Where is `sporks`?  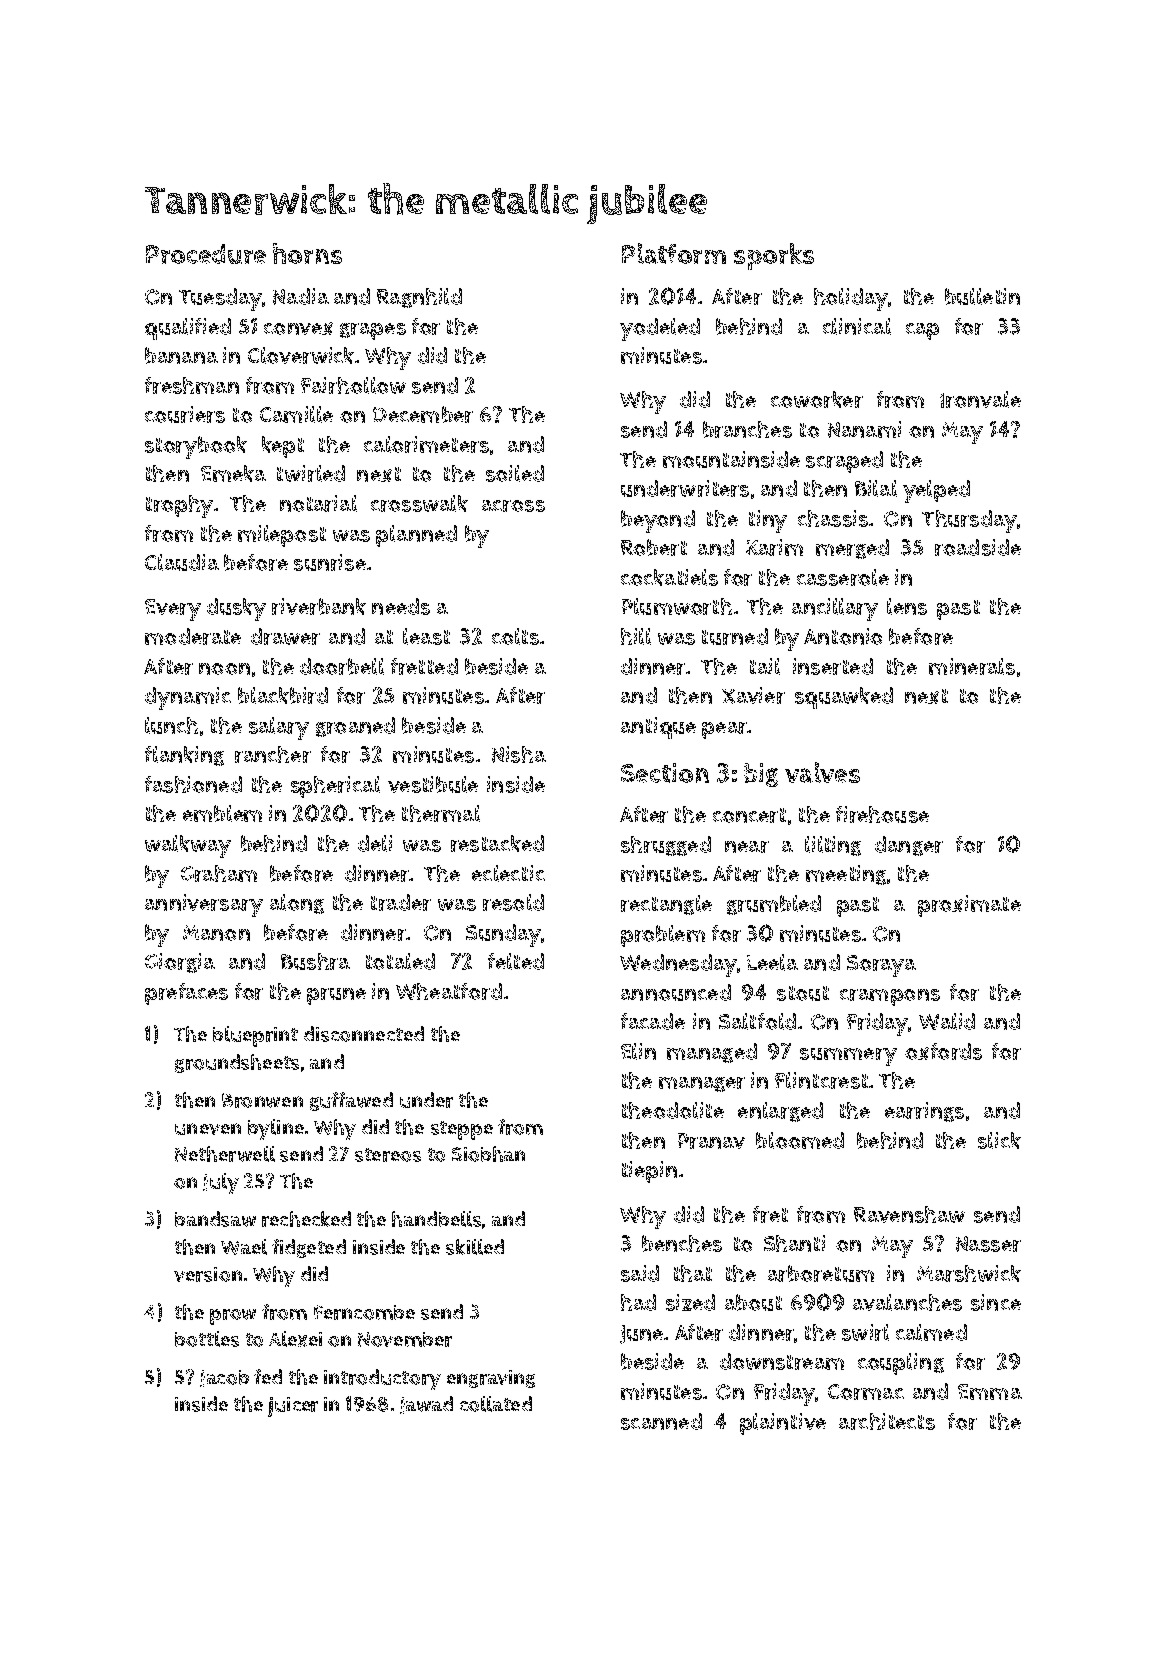 sporks is located at coordinates (774, 256).
